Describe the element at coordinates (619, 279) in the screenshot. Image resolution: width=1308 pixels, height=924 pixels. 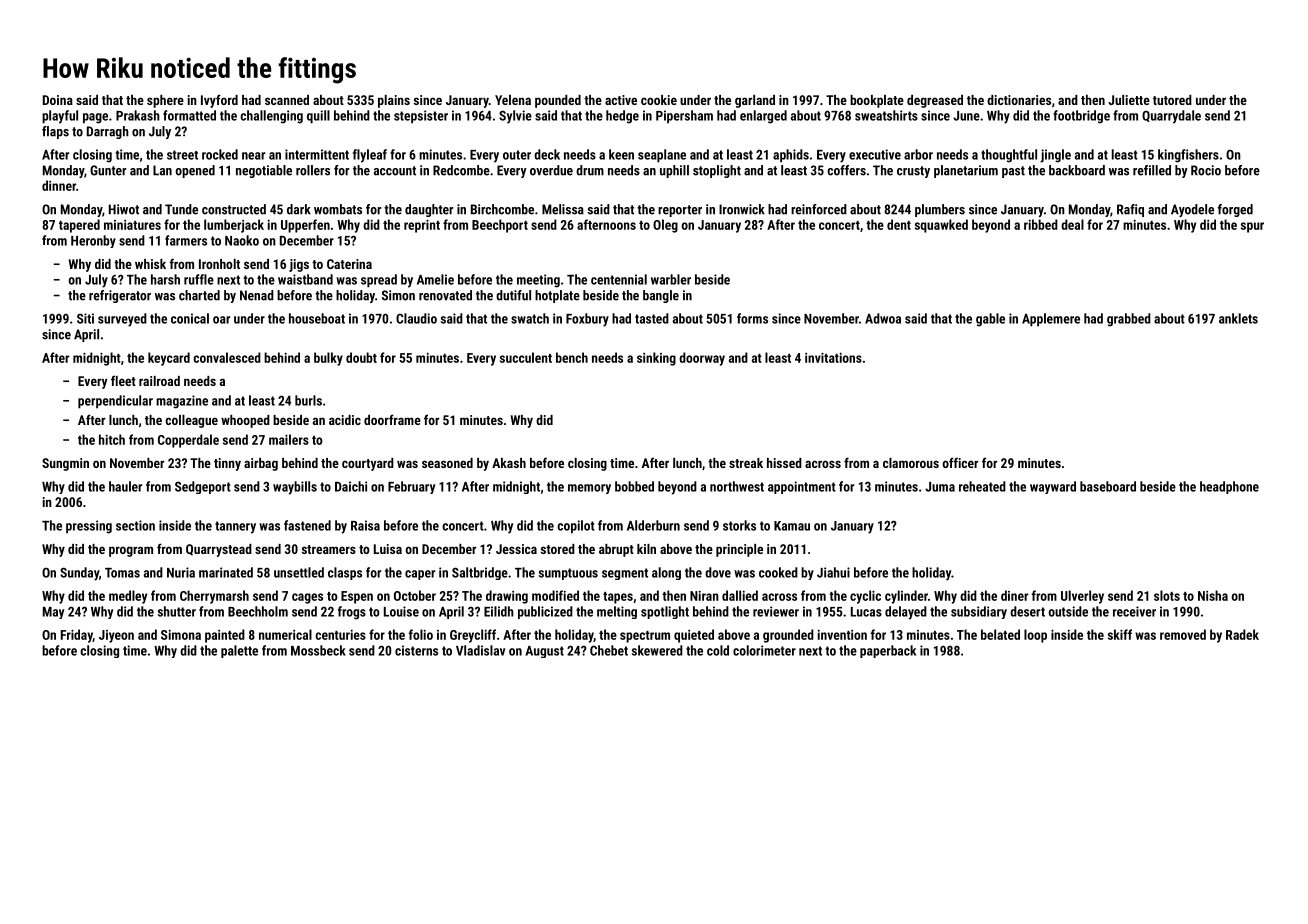
I see `centennial` at that location.
